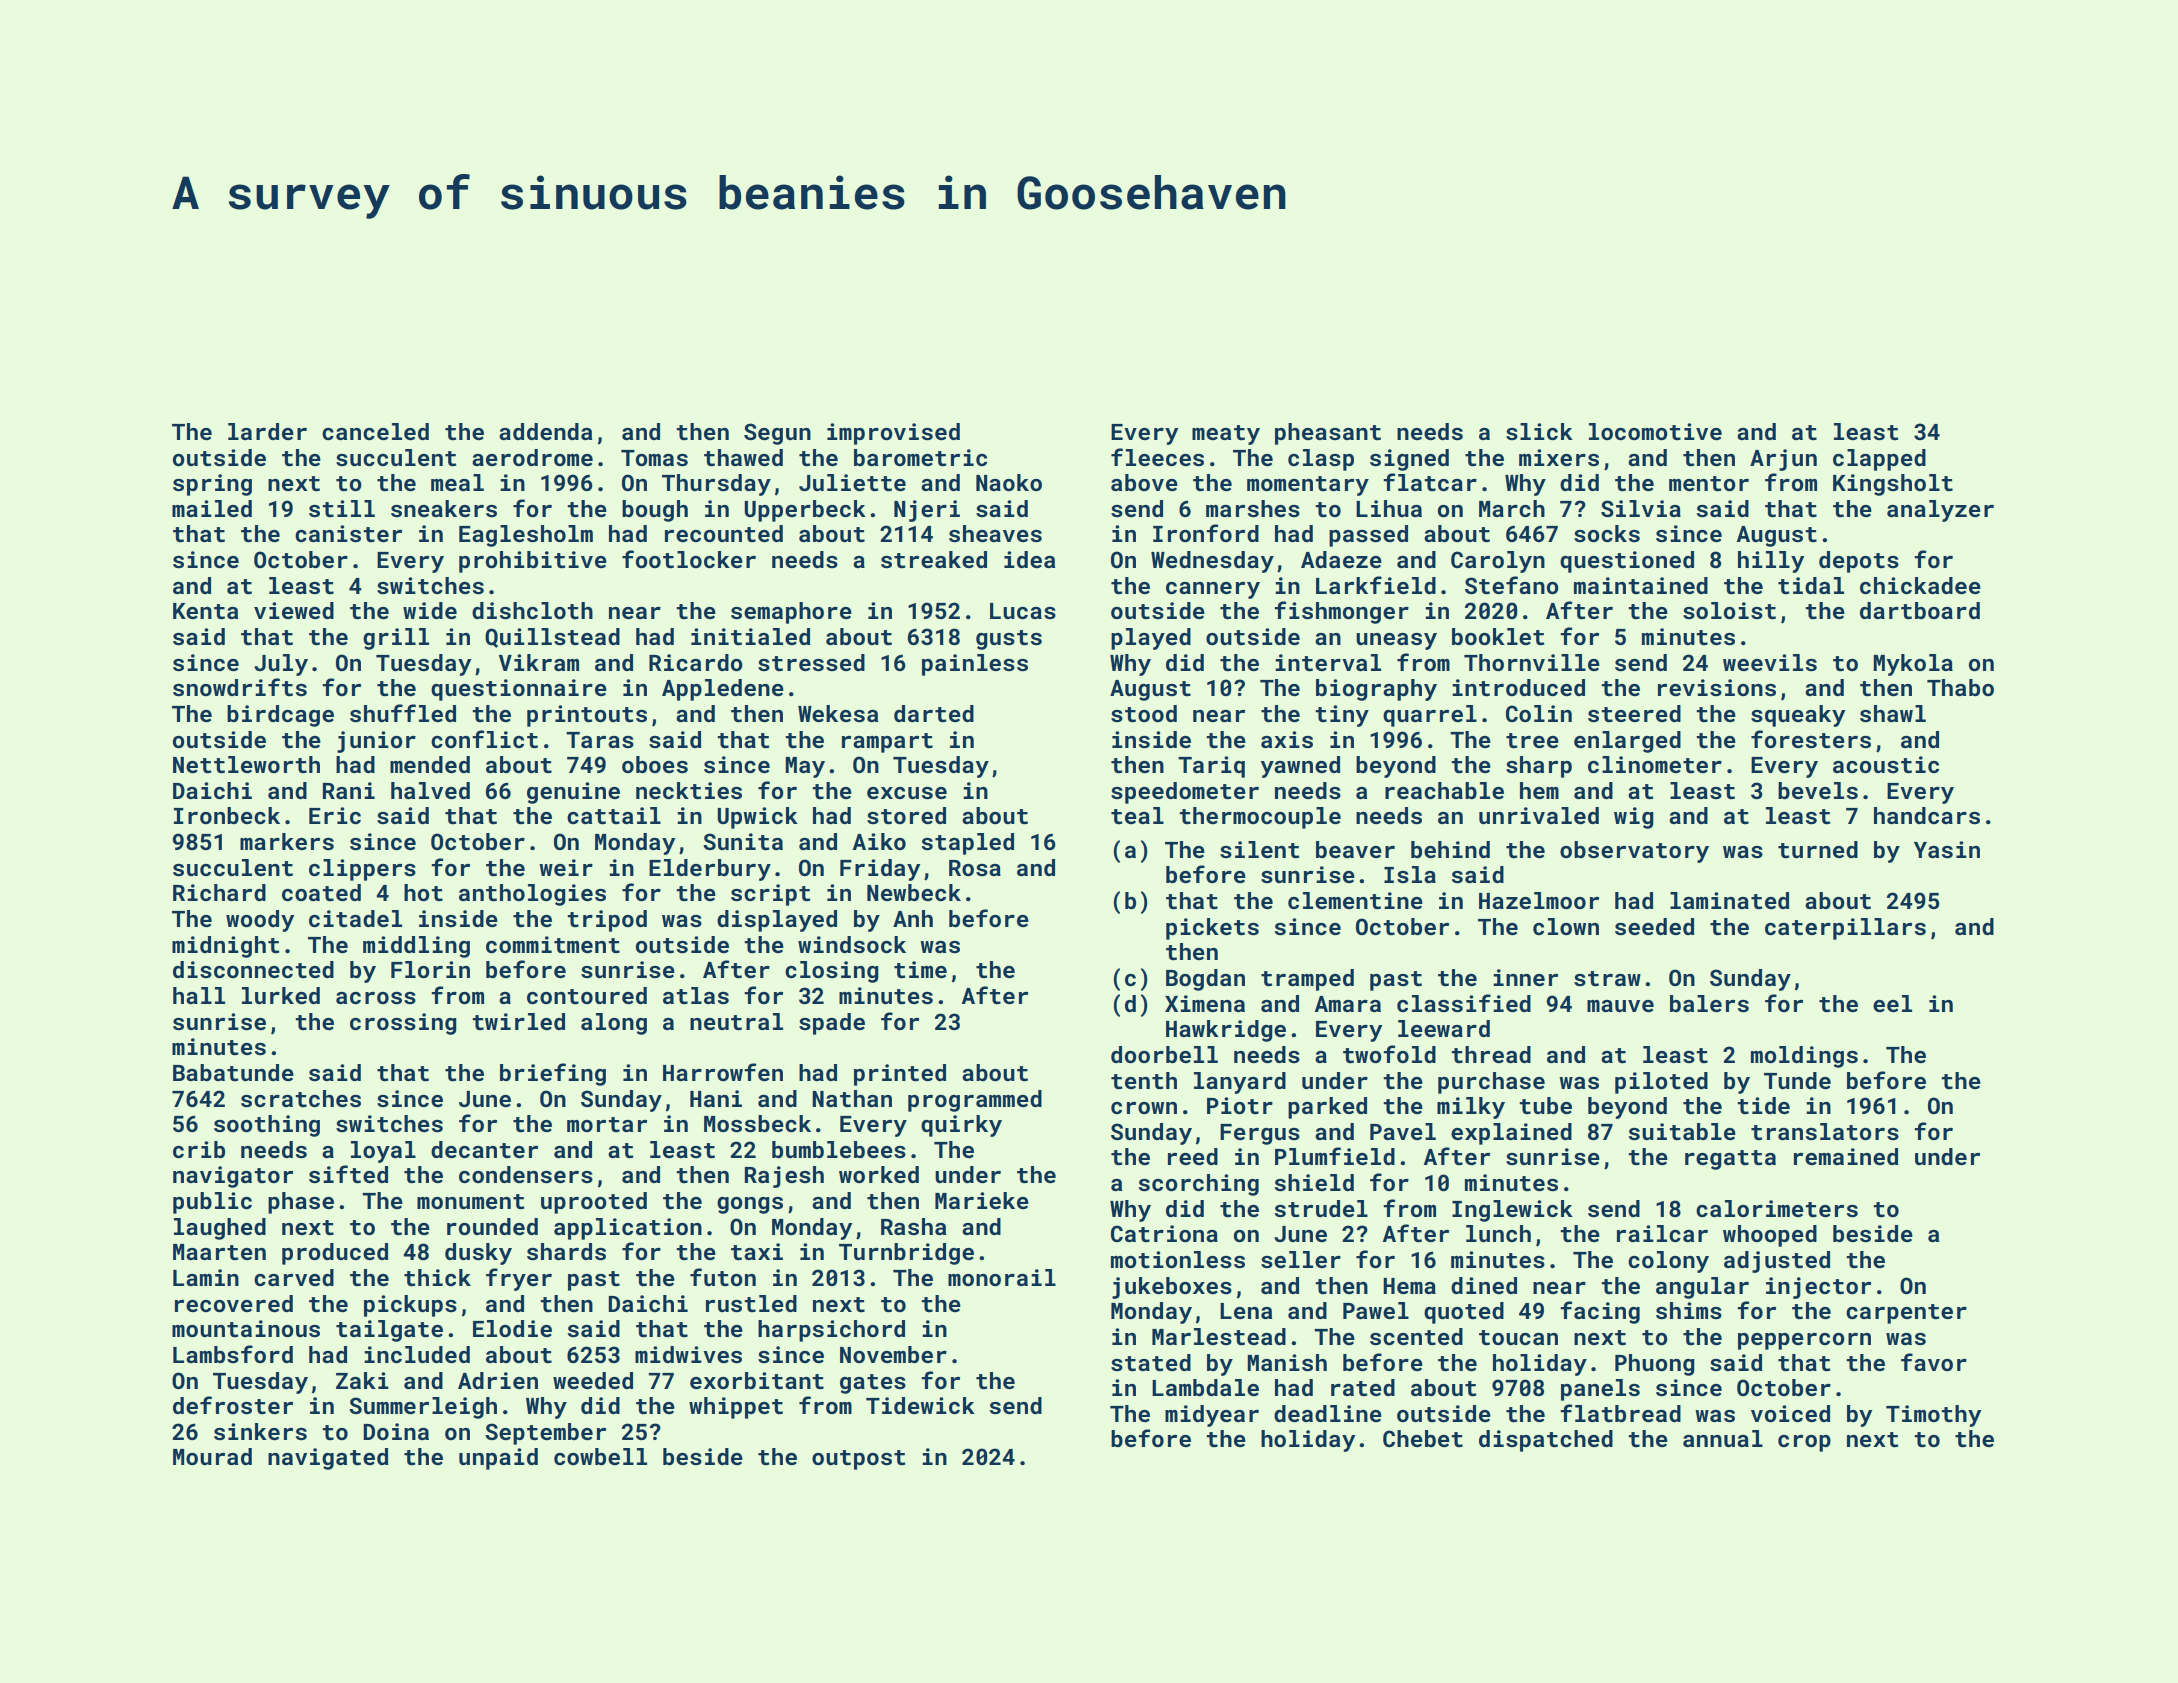  I want to click on analyzer, so click(1940, 511).
